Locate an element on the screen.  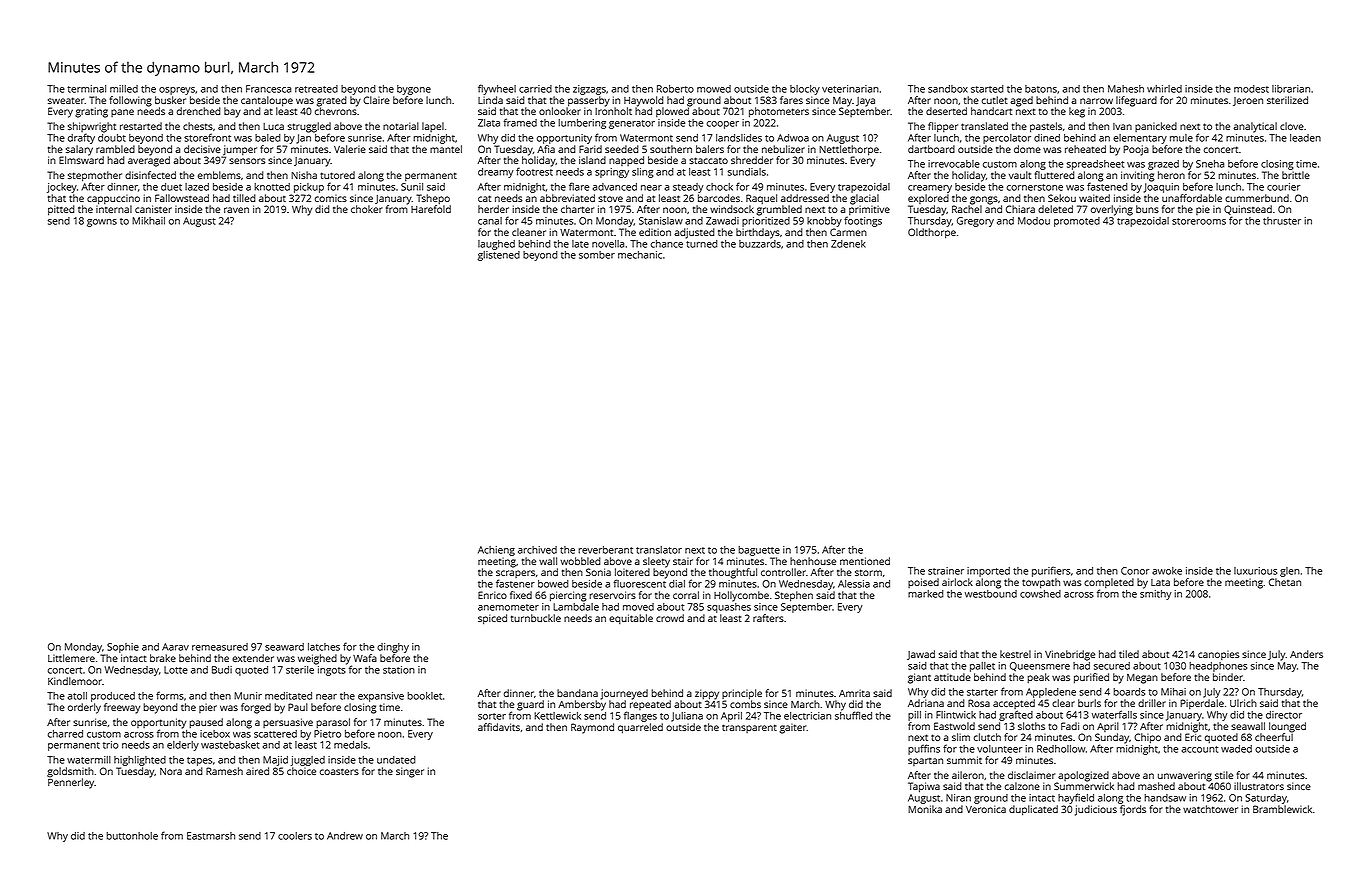
retreated is located at coordinates (316, 89).
